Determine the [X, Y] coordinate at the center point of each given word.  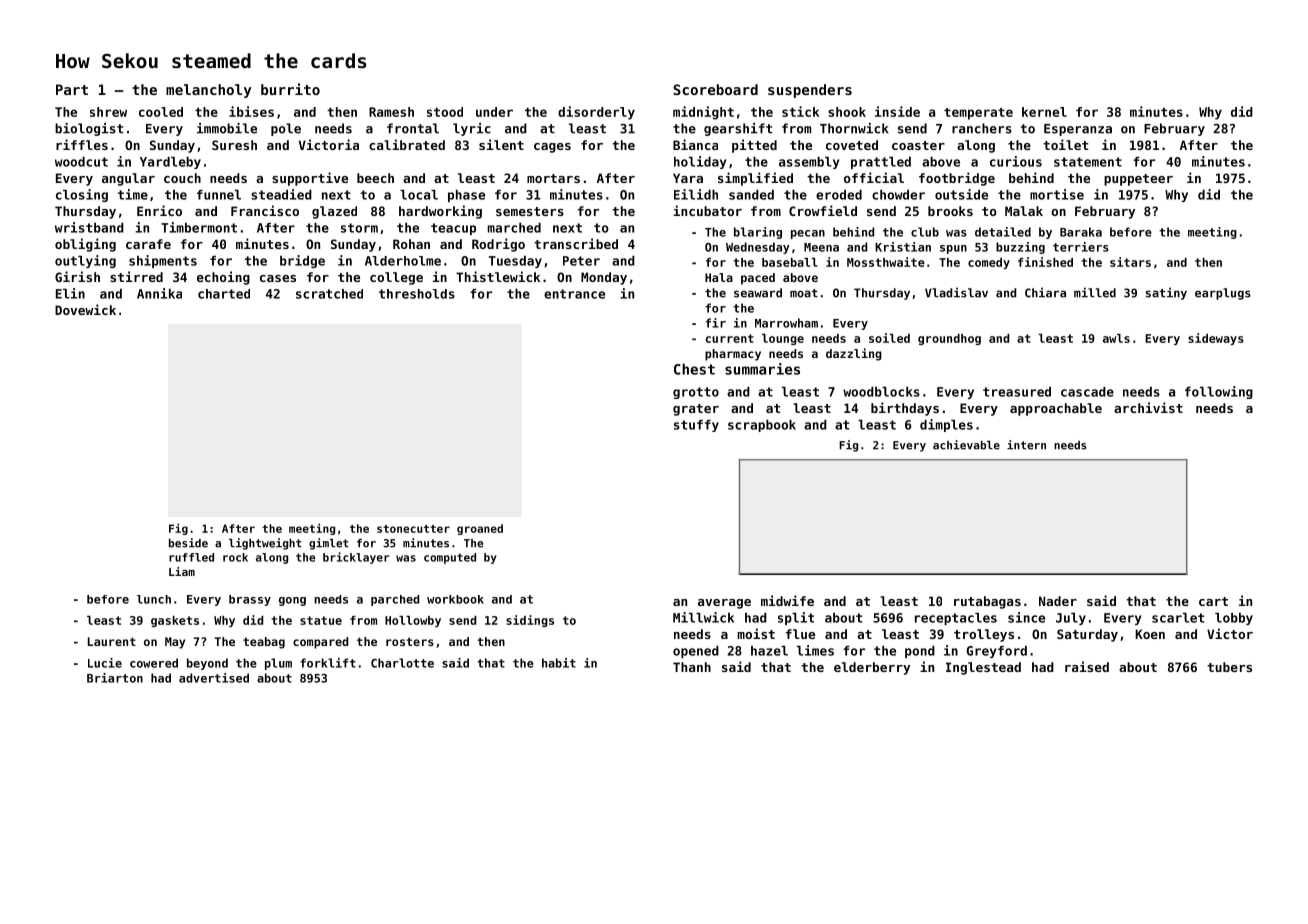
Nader [1058, 601]
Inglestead [983, 668]
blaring [758, 233]
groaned [480, 529]
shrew [108, 112]
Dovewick [85, 309]
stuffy [696, 426]
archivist [1148, 407]
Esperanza [1078, 130]
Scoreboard [715, 89]
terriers [1081, 247]
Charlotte [402, 663]
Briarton [115, 678]
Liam [182, 571]
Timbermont [199, 227]
